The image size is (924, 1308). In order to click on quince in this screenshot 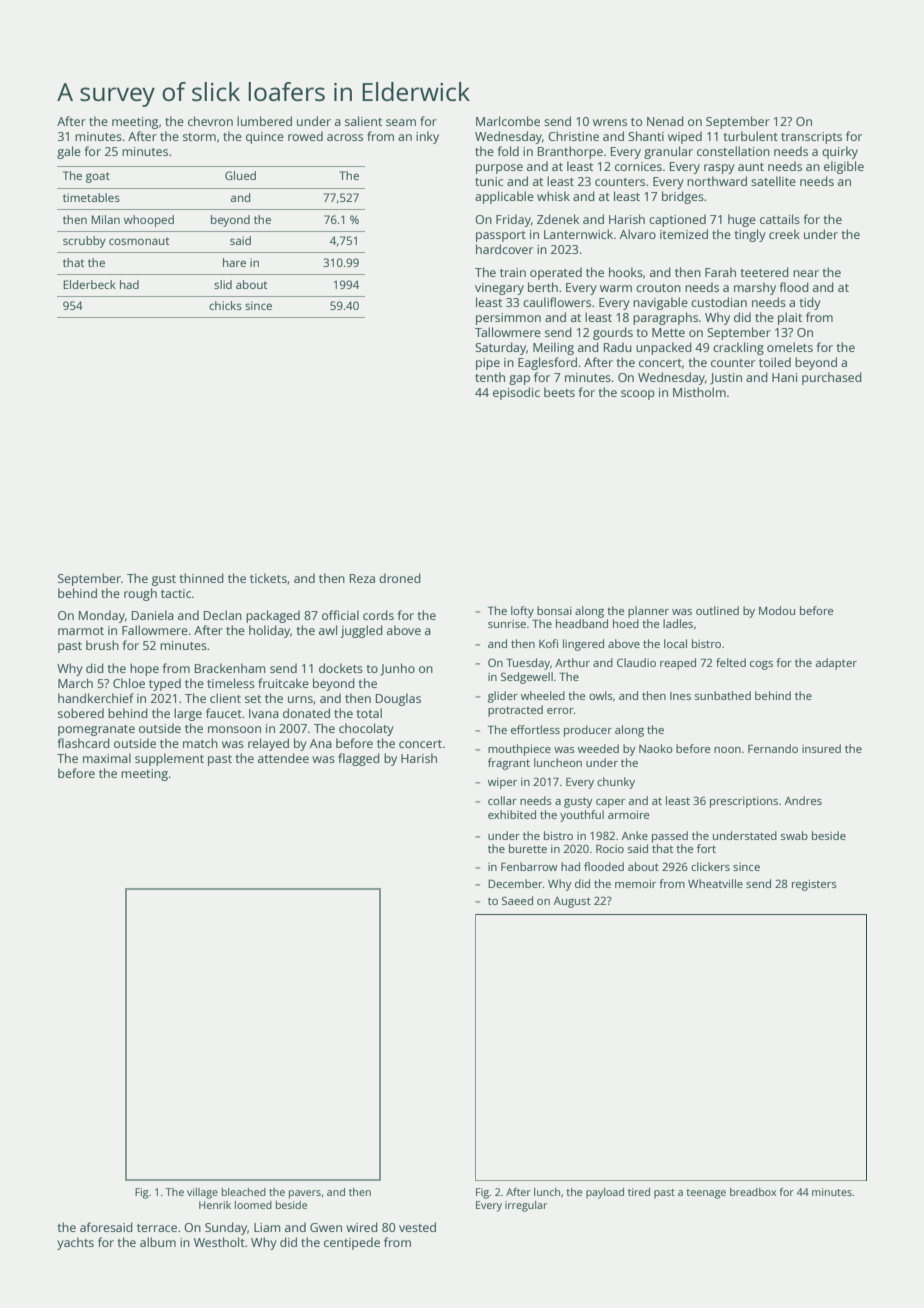, I will do `click(265, 138)`.
